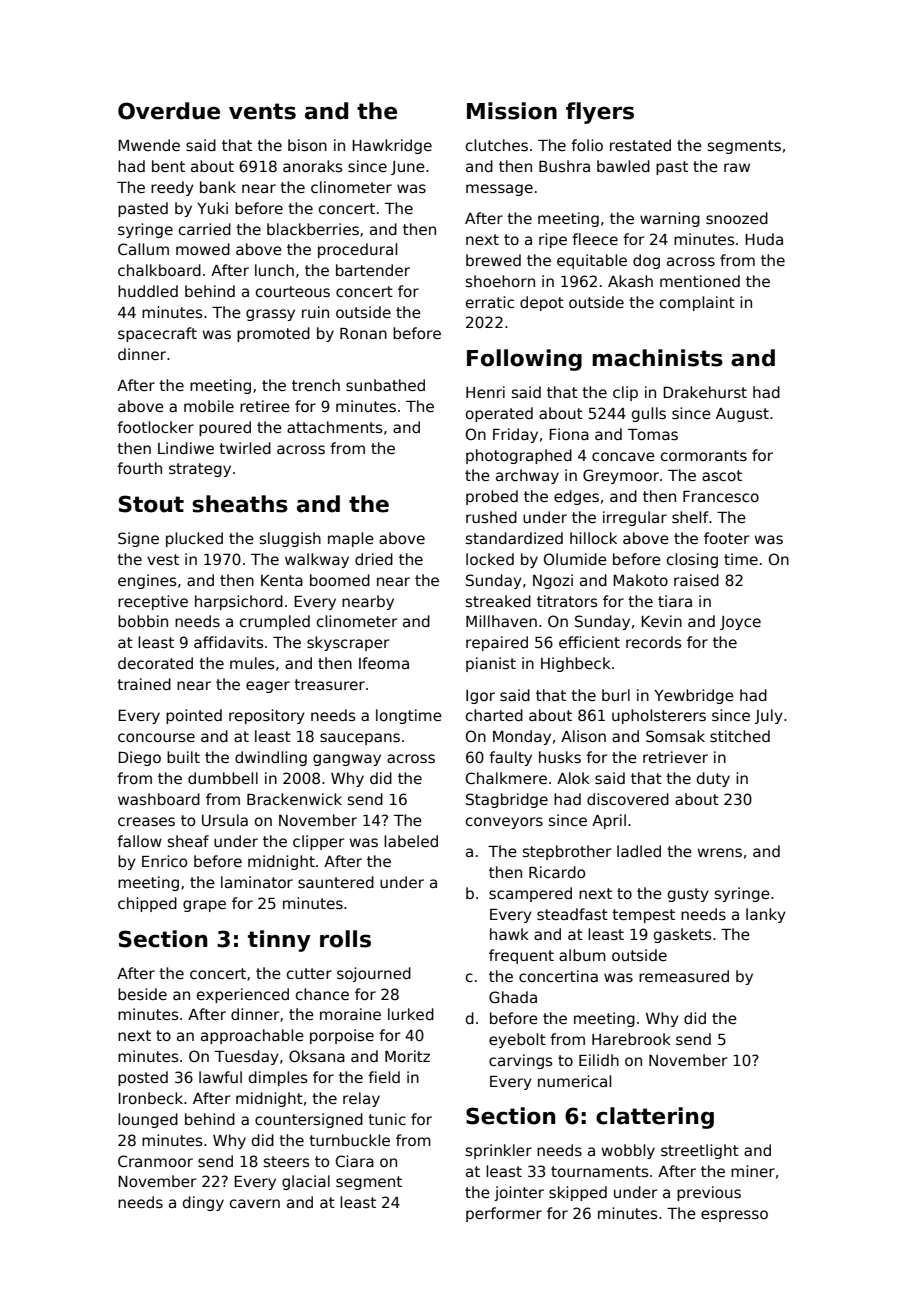  I want to click on folio, so click(587, 145).
